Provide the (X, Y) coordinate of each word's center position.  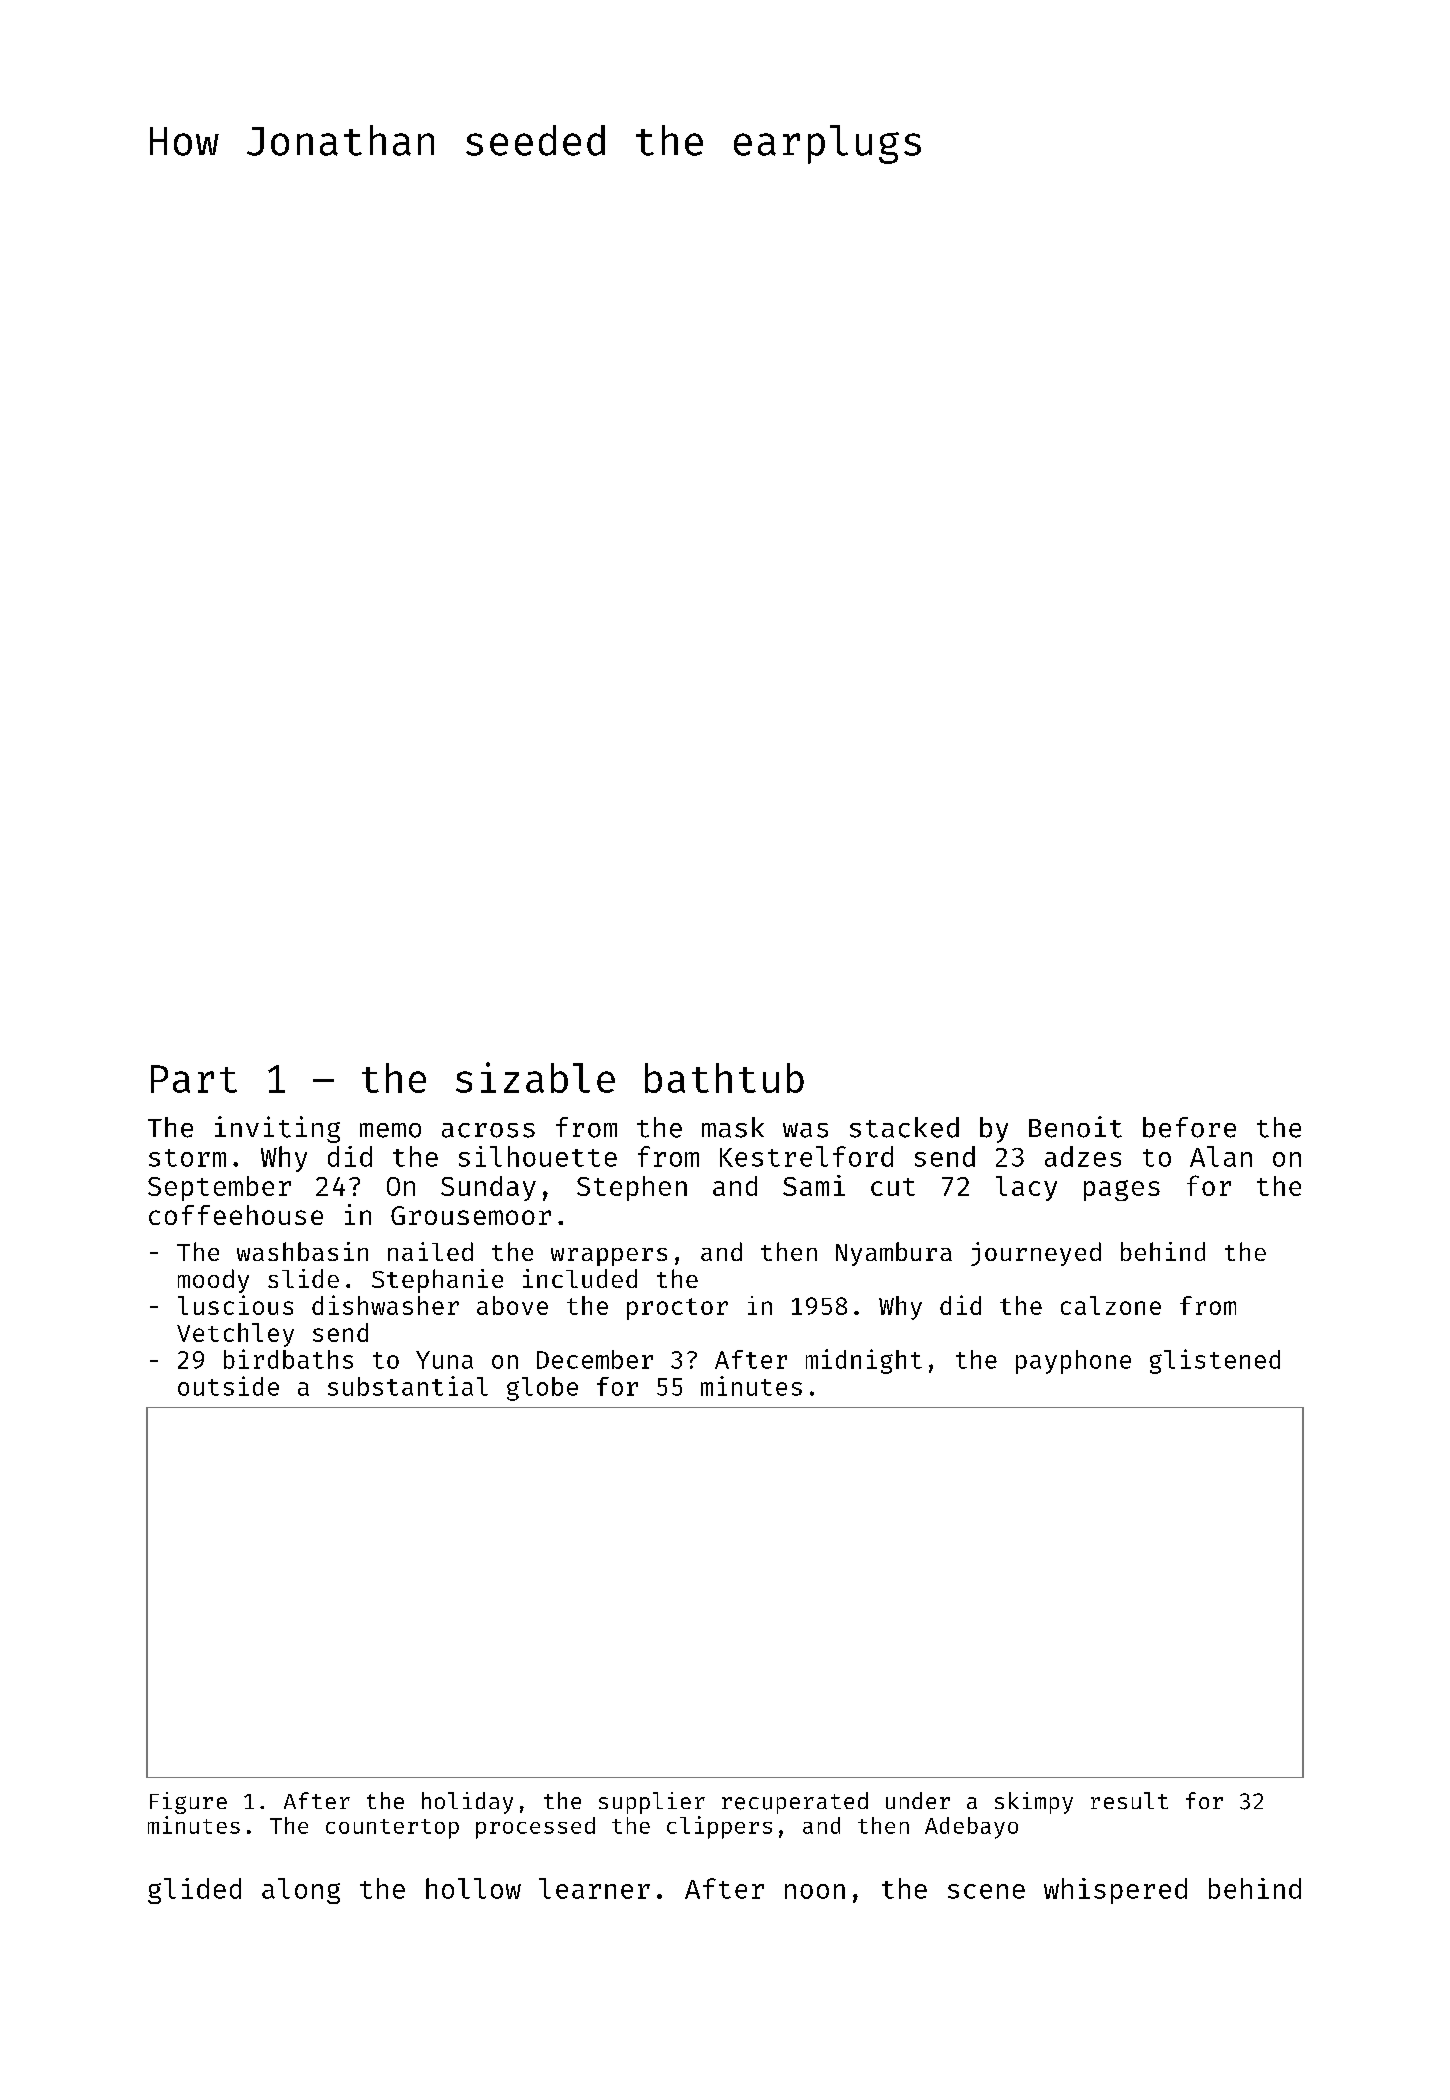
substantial (408, 1386)
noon (815, 1891)
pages (1122, 1190)
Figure (188, 1803)
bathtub (724, 1078)
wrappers (609, 1257)
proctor (677, 1309)
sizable (535, 1077)
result (1129, 1800)
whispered (1115, 1891)
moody (213, 1281)
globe (542, 1389)
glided (194, 1891)
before (1189, 1127)
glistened (1215, 1361)
